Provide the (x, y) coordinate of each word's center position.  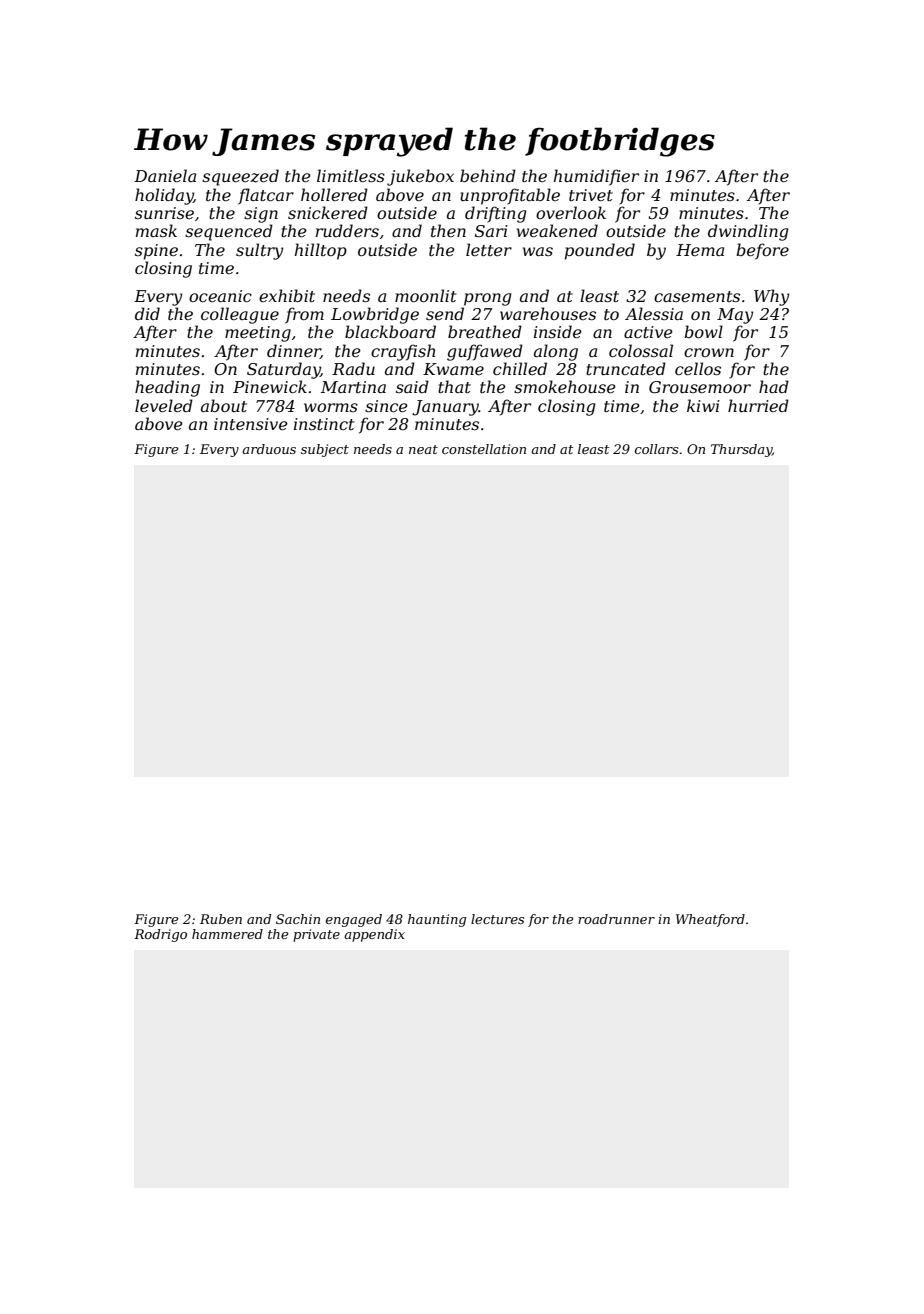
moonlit (425, 295)
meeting (258, 334)
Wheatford (710, 920)
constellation (484, 449)
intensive (251, 424)
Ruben (221, 919)
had (774, 386)
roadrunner (616, 919)
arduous (269, 449)
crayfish (403, 352)
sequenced (229, 232)
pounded (600, 251)
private (316, 935)
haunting (437, 920)
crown (709, 352)
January (445, 408)
